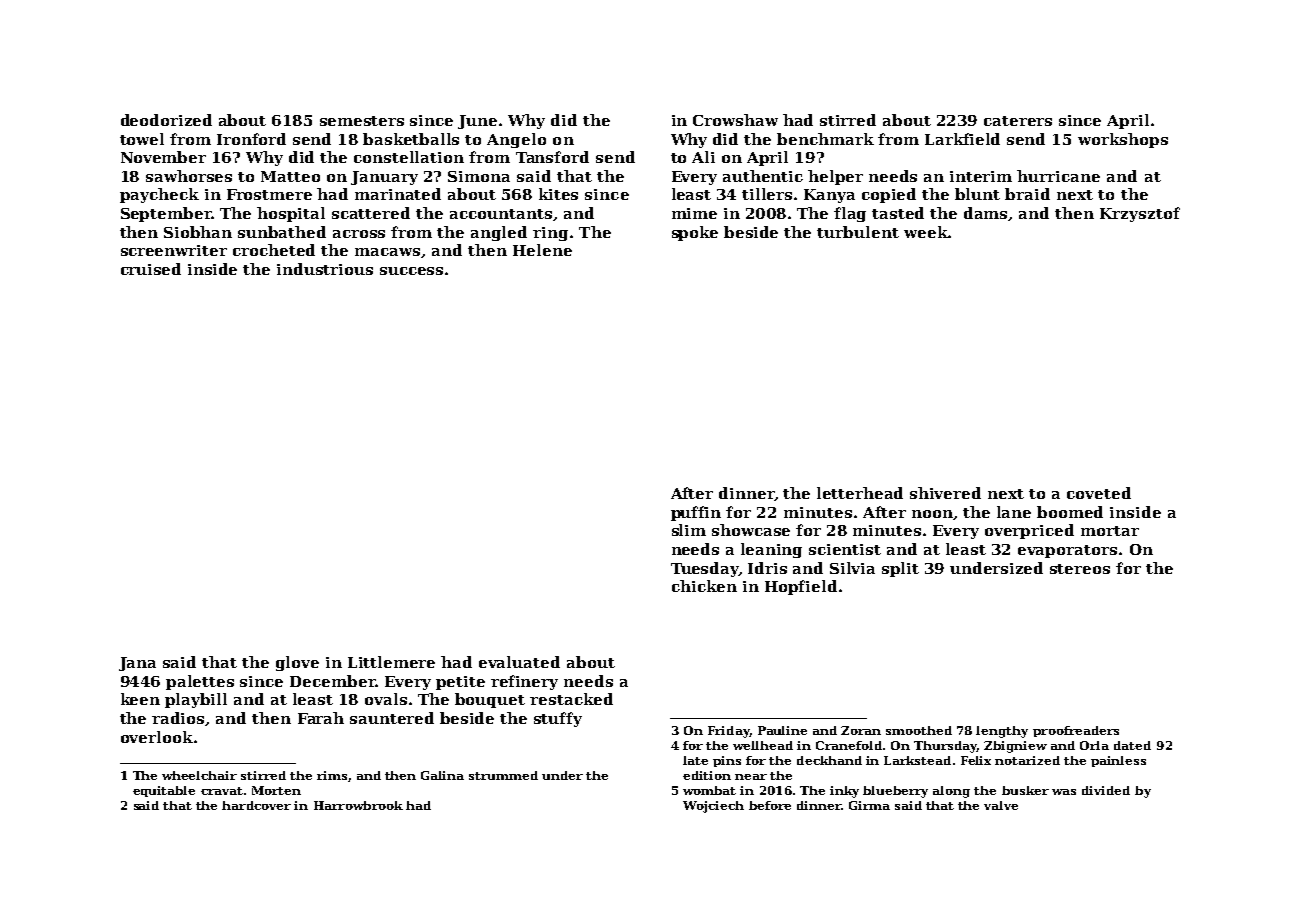 This page has height=924, width=1308. Describe the element at coordinates (1123, 140) in the page. I see `workshops` at that location.
